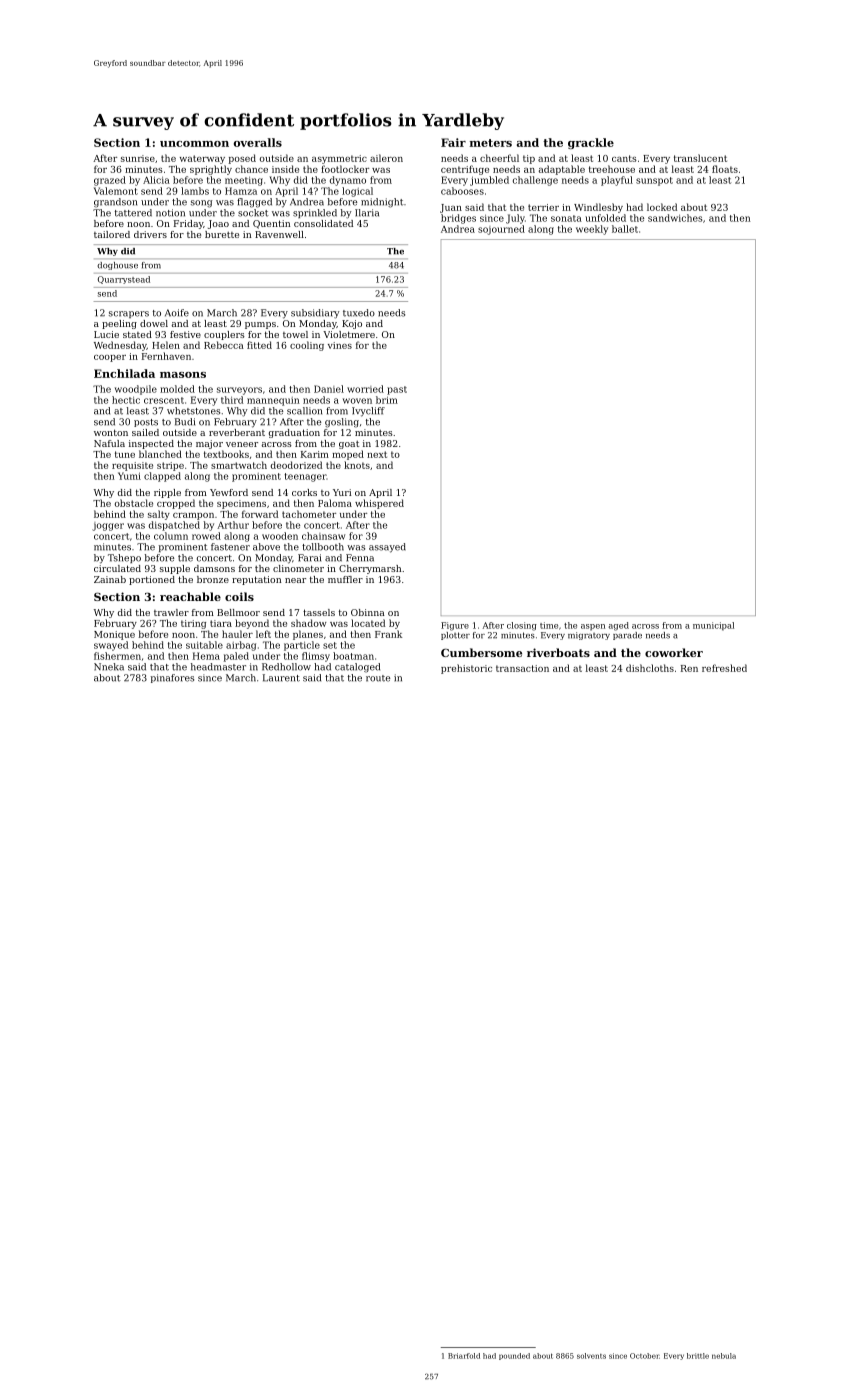 The height and width of the document is (1400, 849). I want to click on sandwiches, so click(675, 218).
